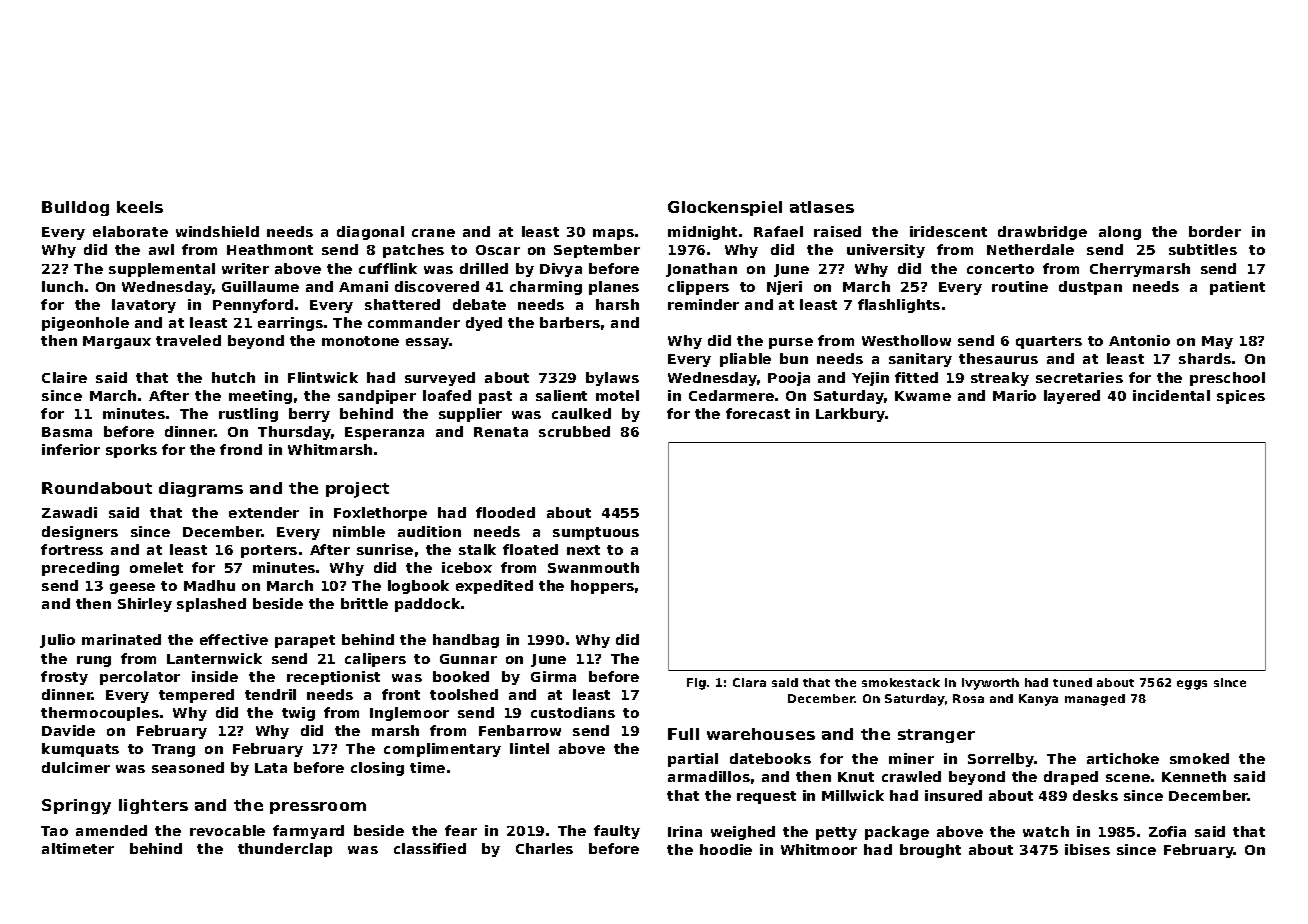 This document has height=924, width=1308. Describe the element at coordinates (901, 682) in the document. I see `smokestack` at that location.
